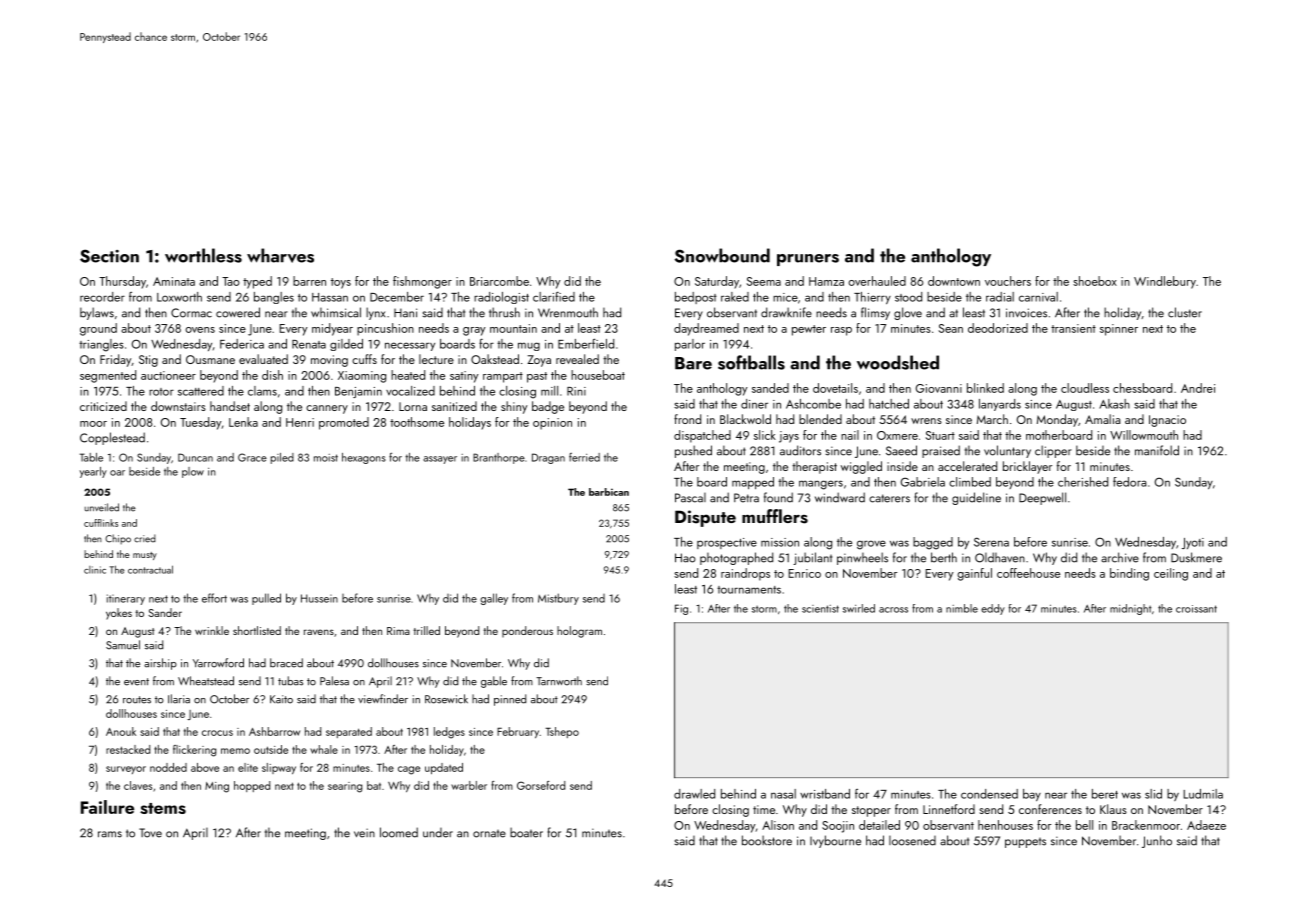  Describe the element at coordinates (598, 375) in the page. I see `houseboat` at that location.
